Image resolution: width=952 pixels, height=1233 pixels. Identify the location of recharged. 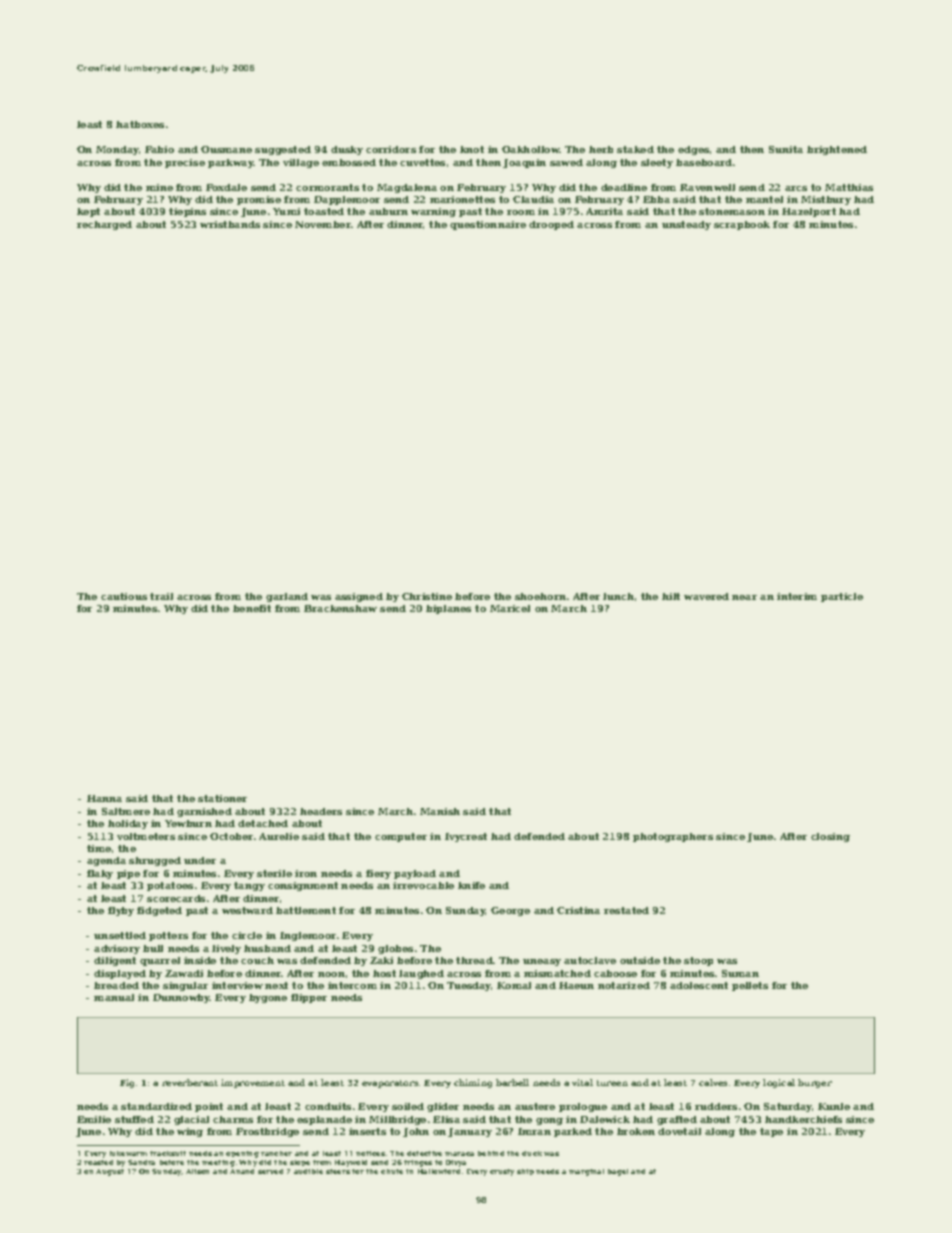
(104, 225).
